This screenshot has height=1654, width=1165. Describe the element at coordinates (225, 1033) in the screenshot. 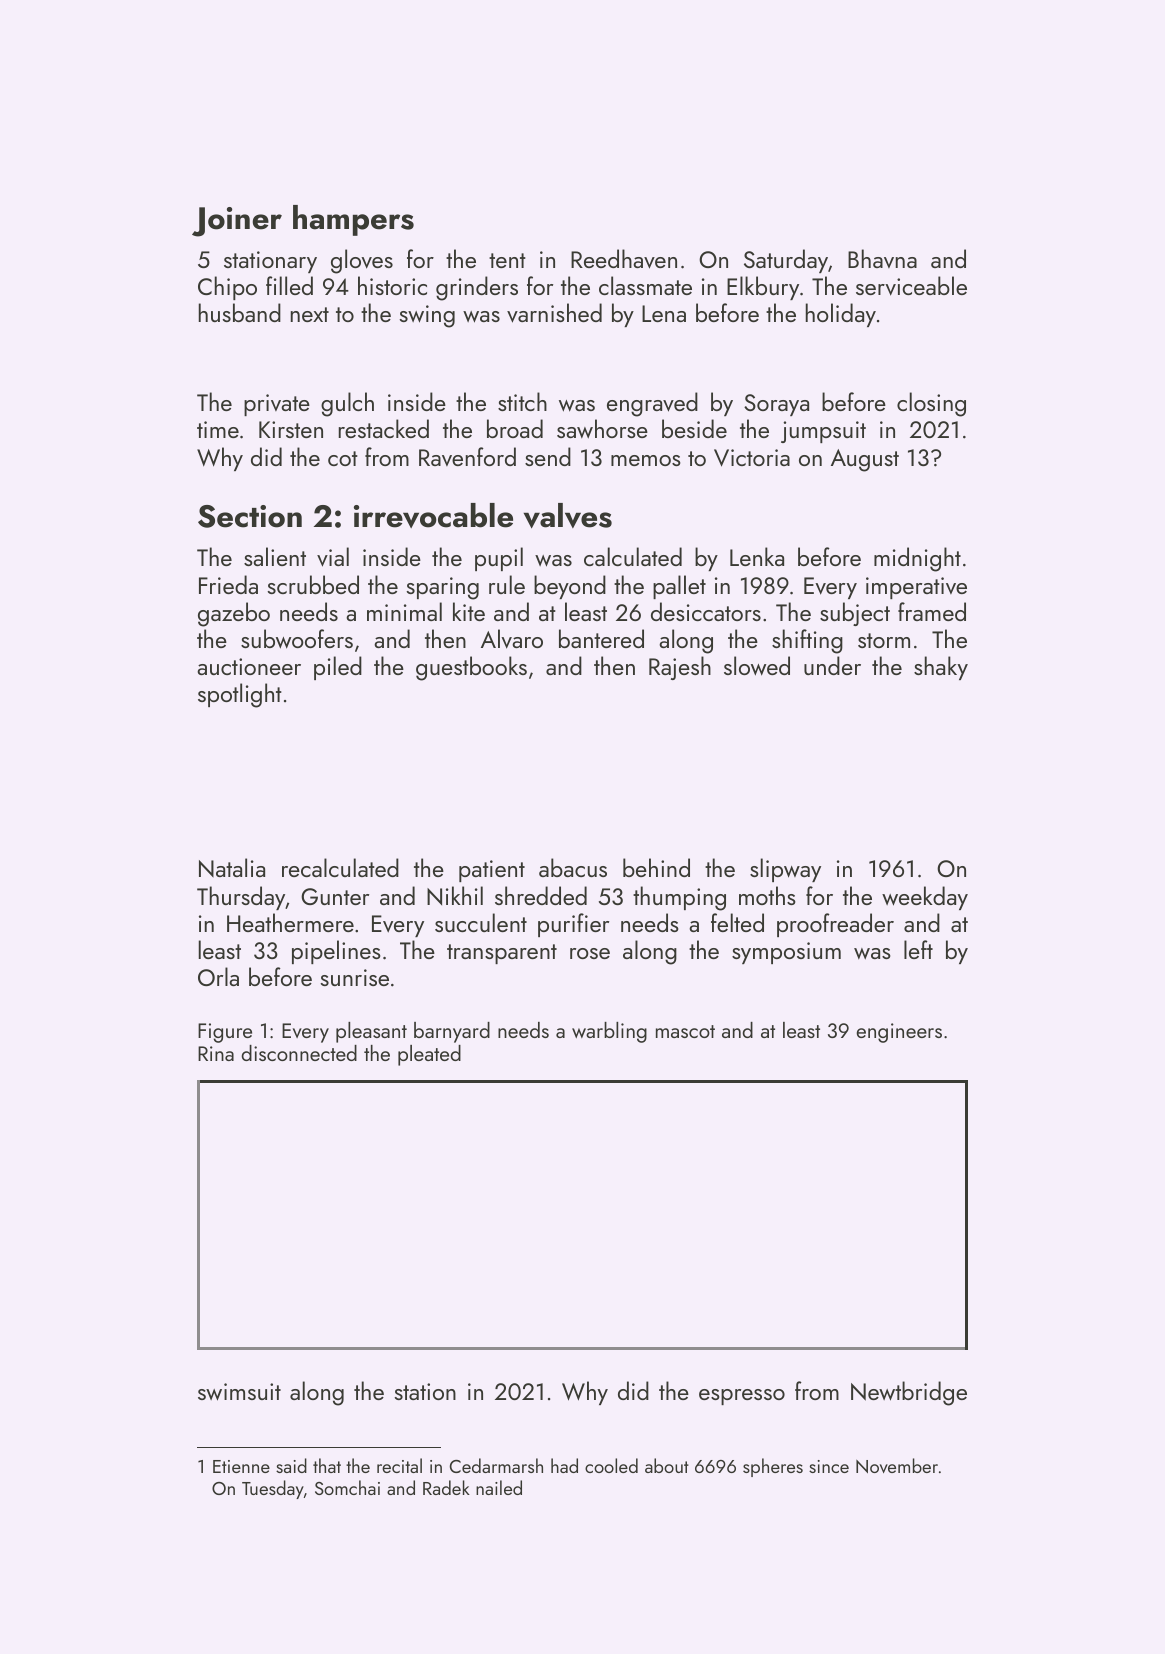

I see `Figure` at that location.
